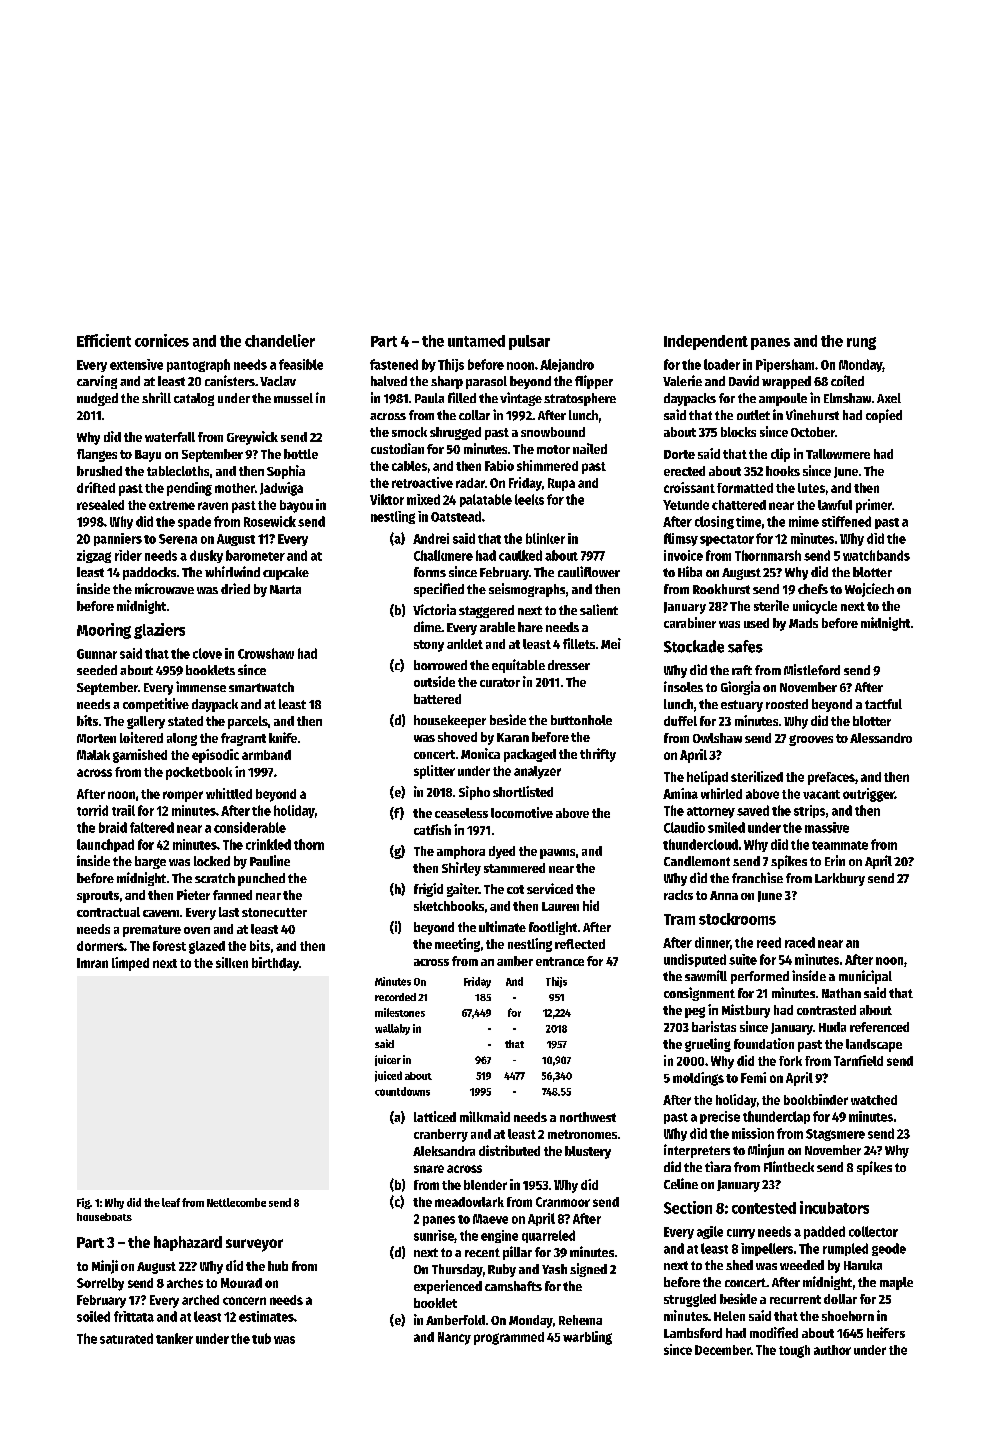 Image resolution: width=992 pixels, height=1437 pixels. I want to click on buttonhole, so click(581, 720).
